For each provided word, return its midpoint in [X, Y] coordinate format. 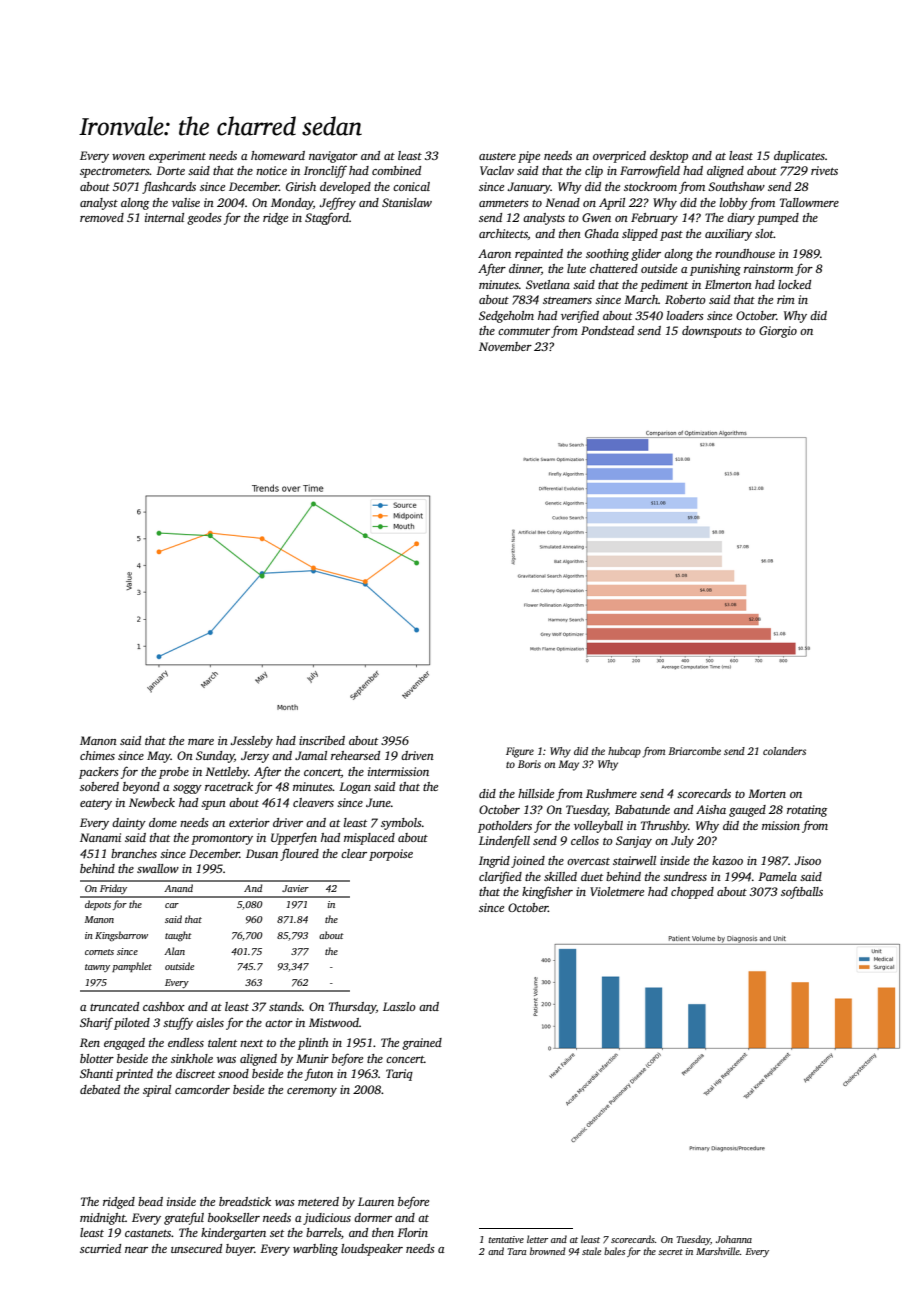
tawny [97, 968]
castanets [148, 1233]
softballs [802, 892]
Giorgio [778, 332]
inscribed [322, 740]
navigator [333, 157]
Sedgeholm [506, 317]
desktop [669, 157]
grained [422, 1044]
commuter [524, 331]
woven [128, 157]
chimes [97, 755]
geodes [204, 219]
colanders [784, 751]
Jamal [311, 755]
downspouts [712, 332]
